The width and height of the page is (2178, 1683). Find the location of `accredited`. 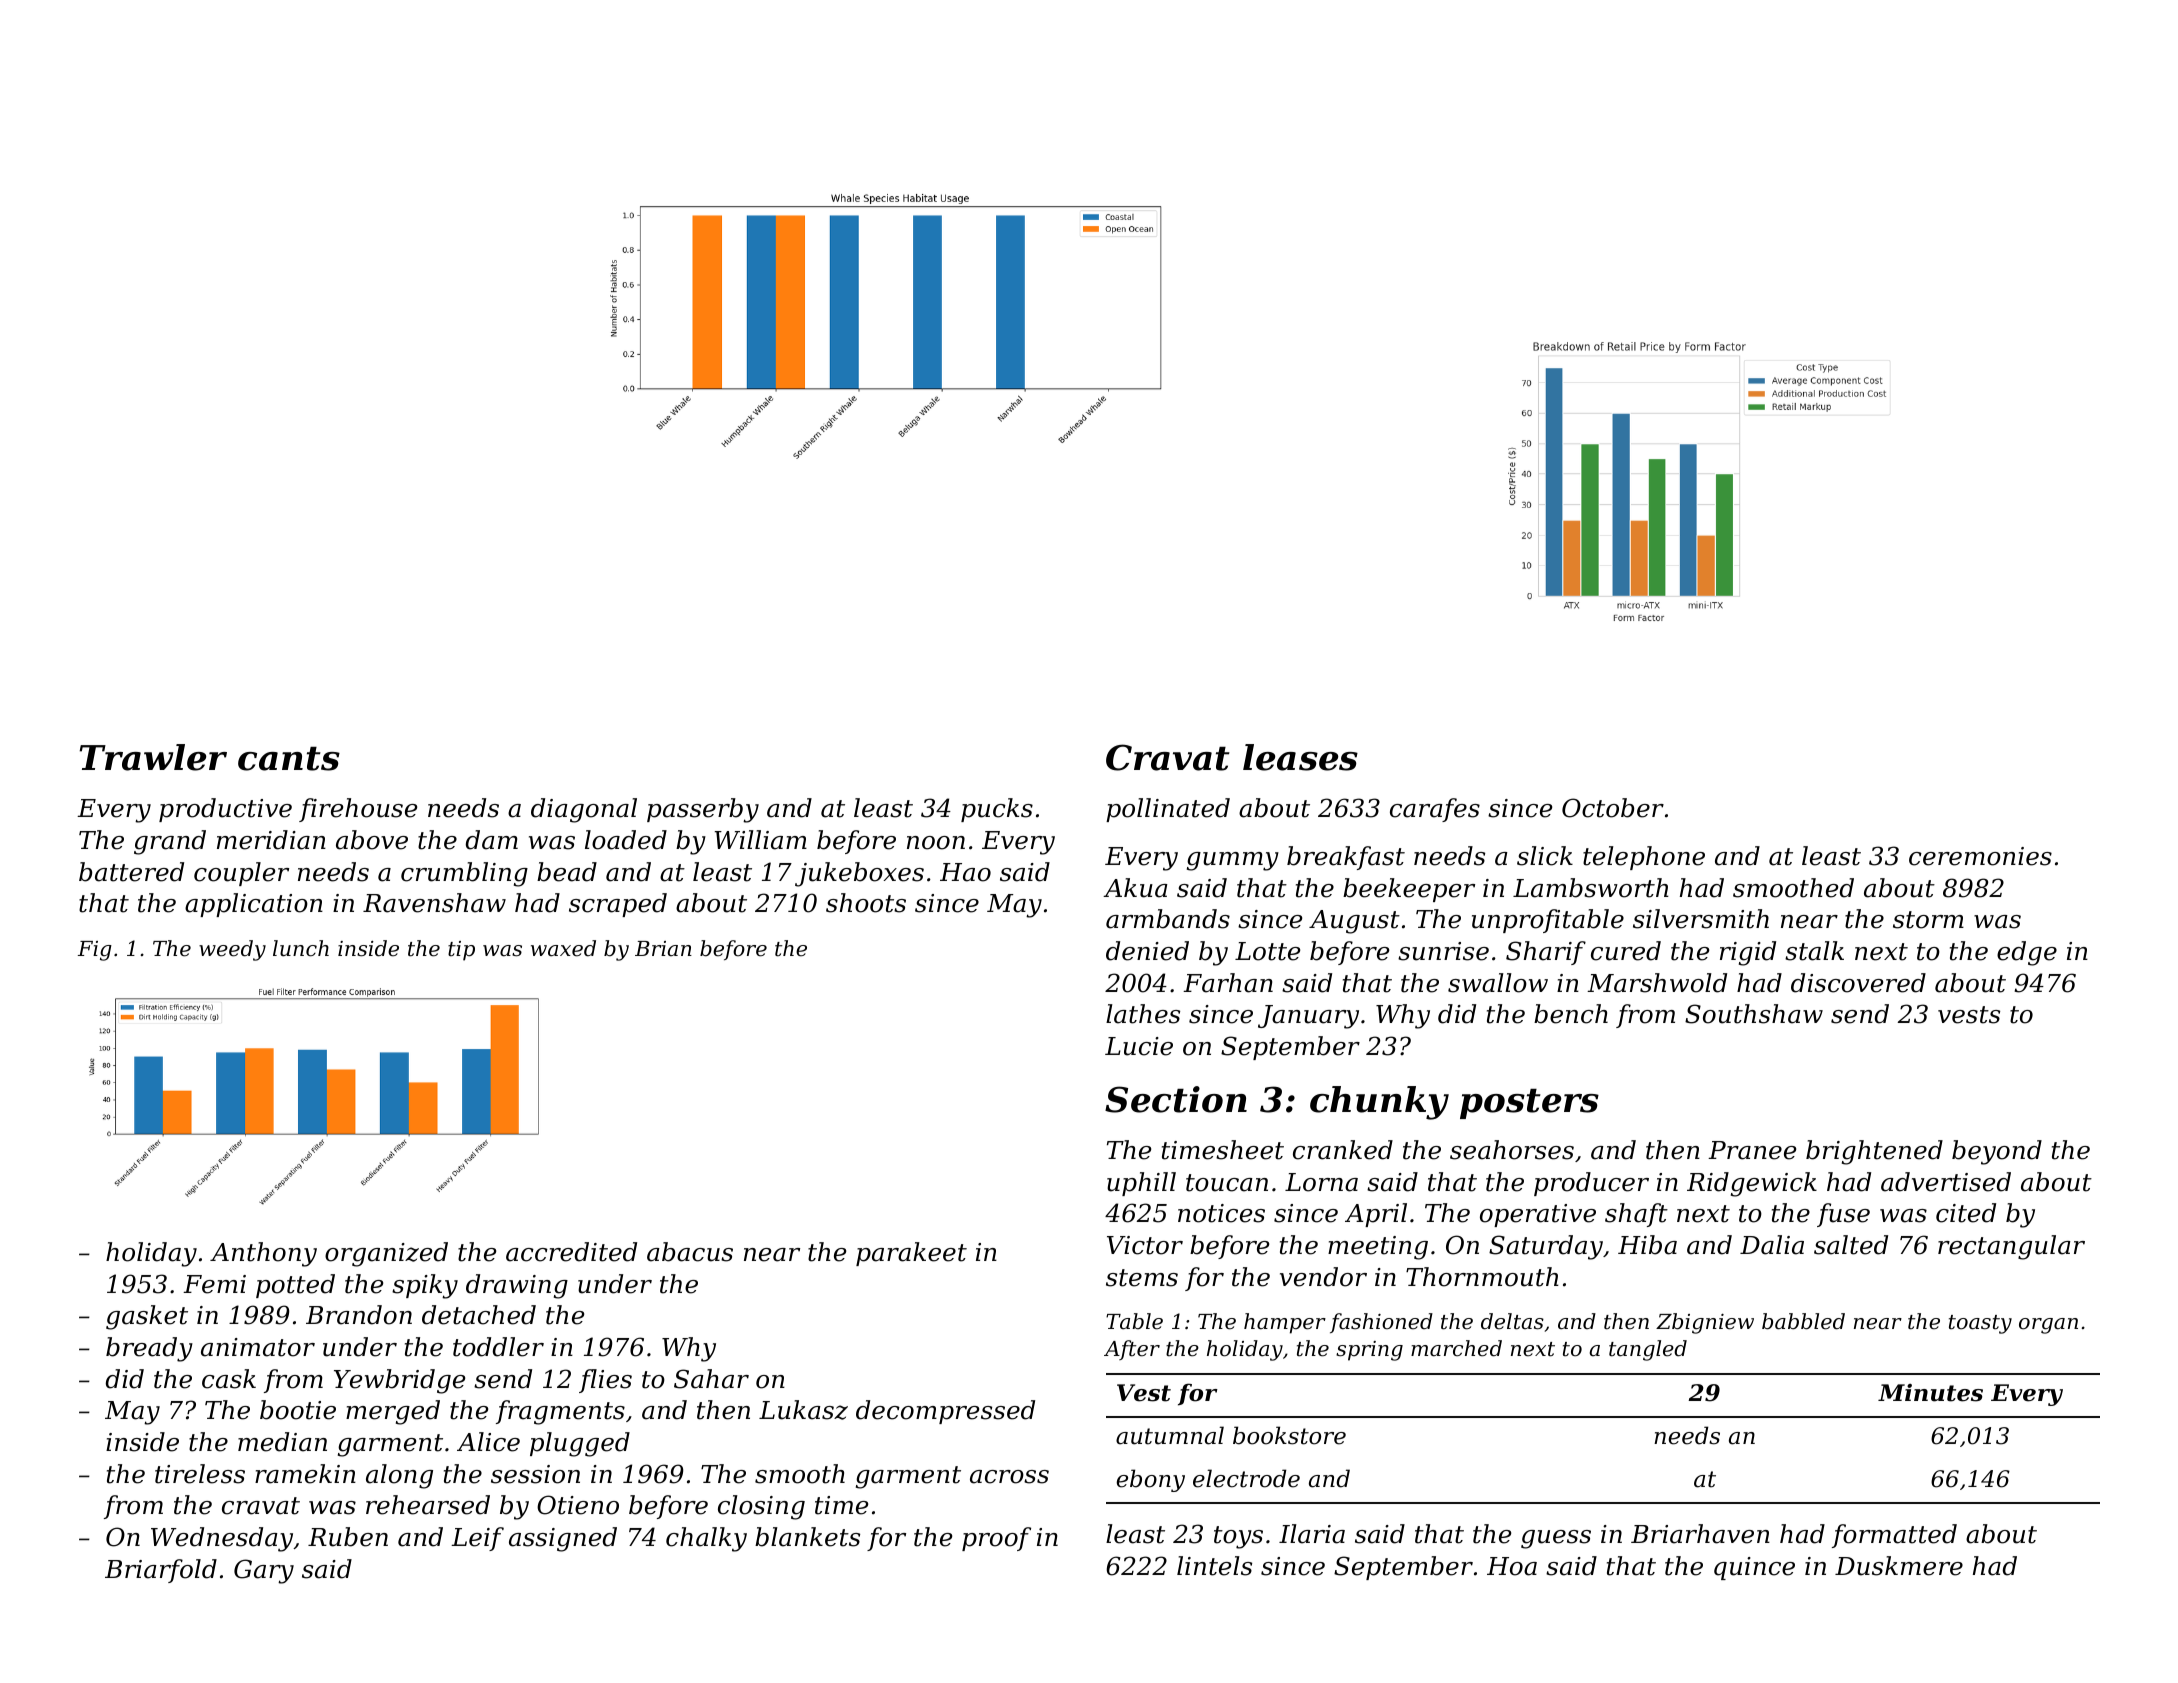

accredited is located at coordinates (571, 1252).
